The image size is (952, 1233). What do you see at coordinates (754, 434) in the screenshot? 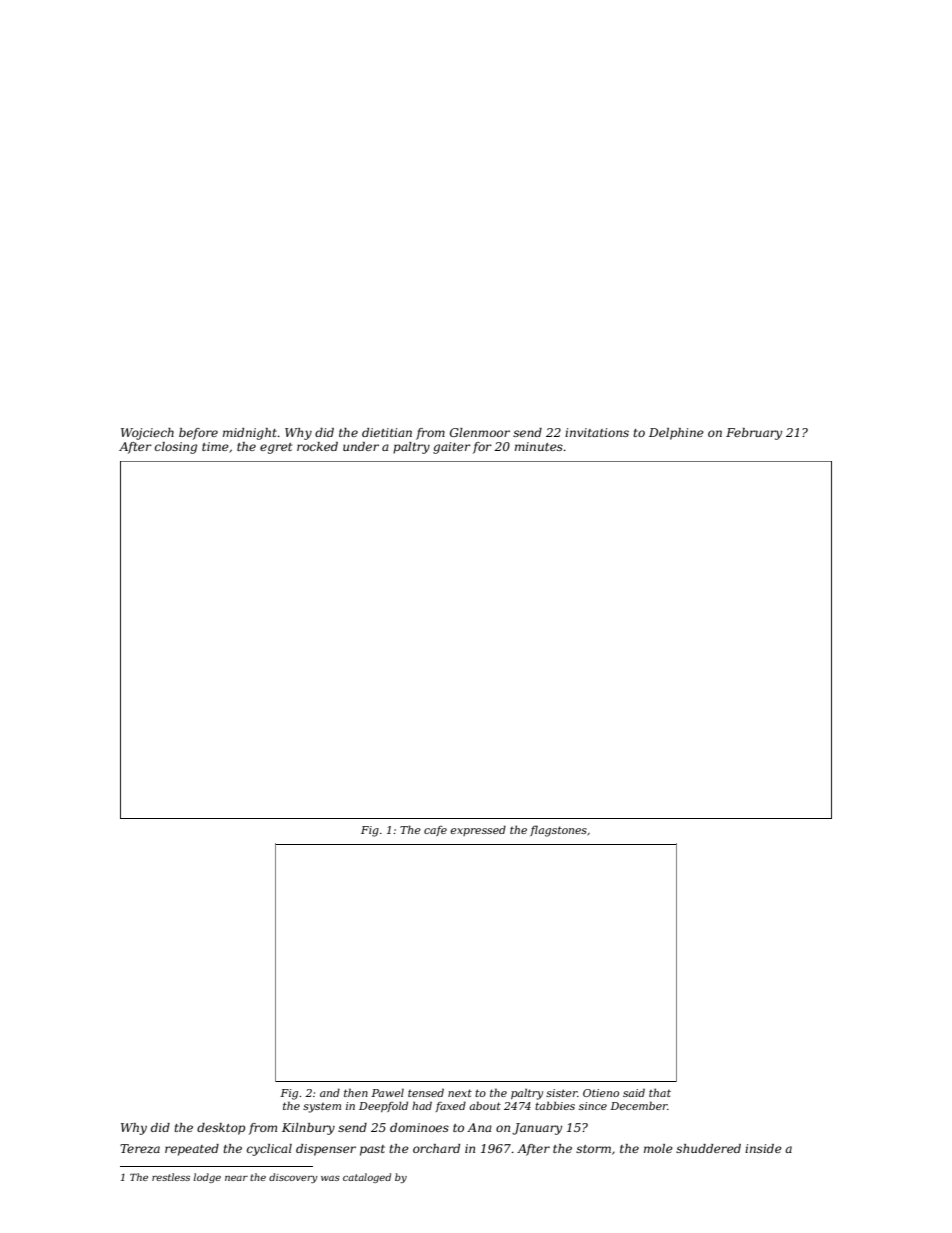
I see `February` at bounding box center [754, 434].
